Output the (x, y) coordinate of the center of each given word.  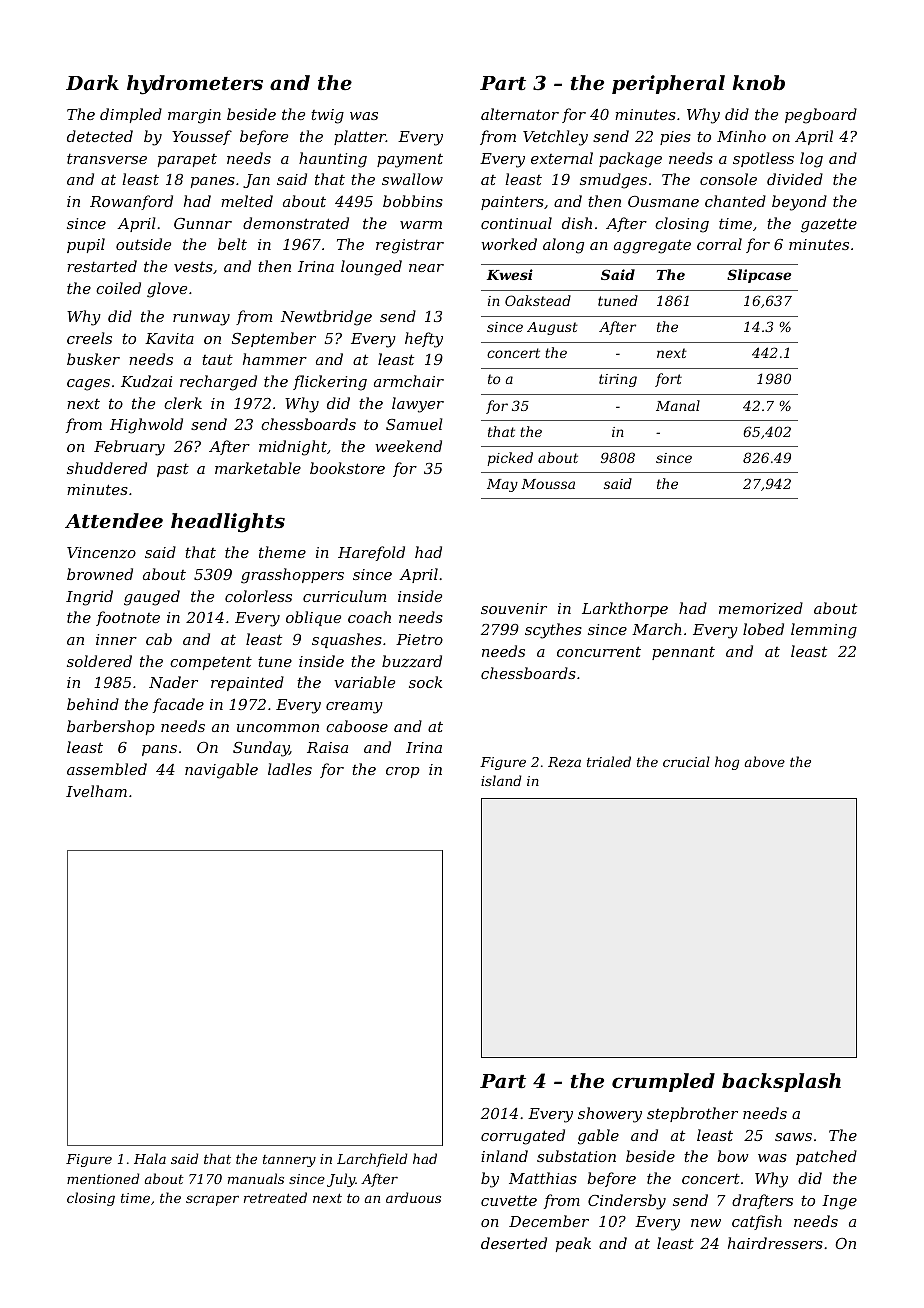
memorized (761, 608)
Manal (678, 405)
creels (89, 338)
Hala (150, 1158)
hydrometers (195, 85)
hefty (424, 340)
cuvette (509, 1200)
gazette (829, 225)
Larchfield (372, 1160)
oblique (313, 618)
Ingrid (89, 598)
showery (610, 1115)
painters (512, 203)
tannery (289, 1161)
